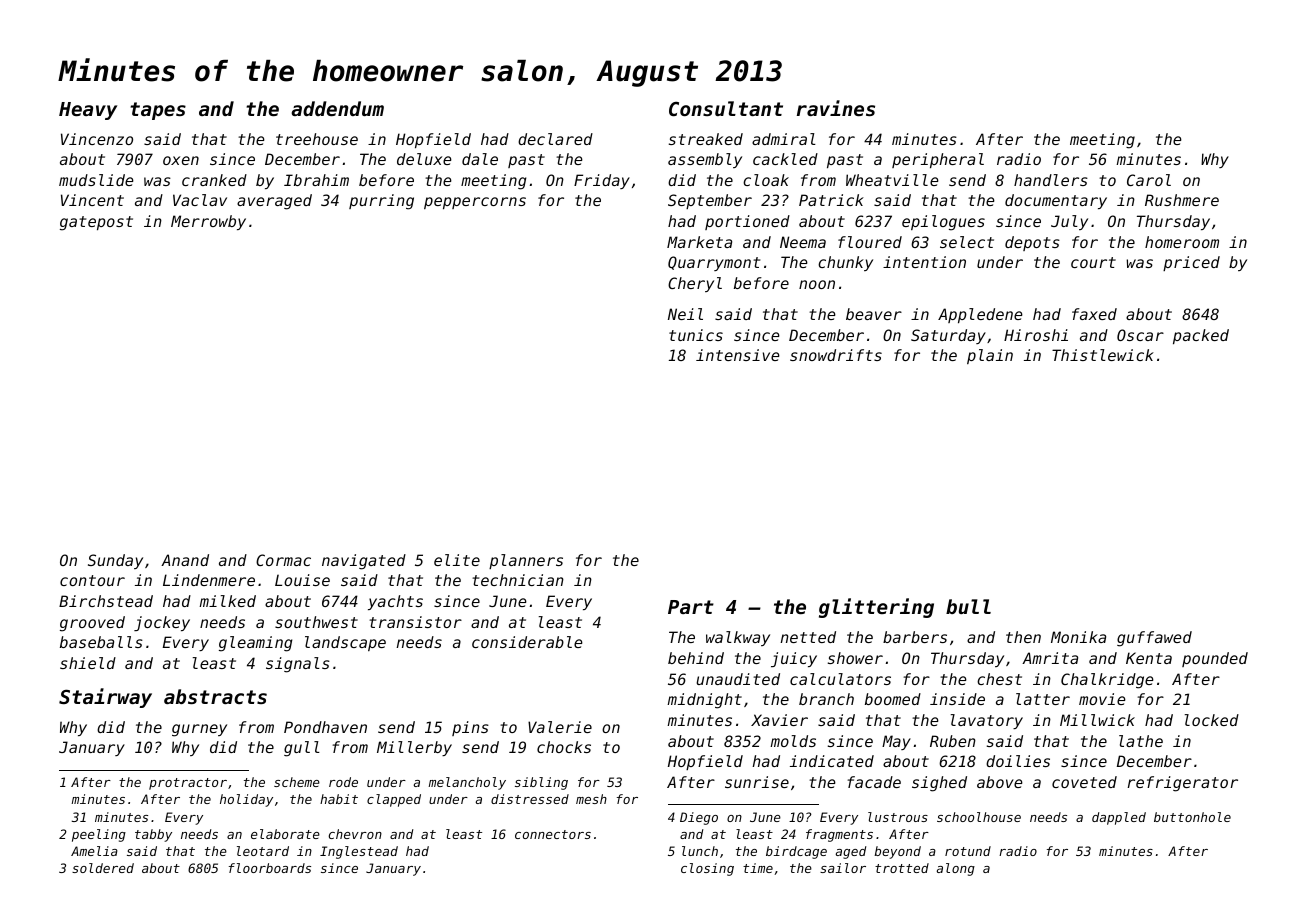 The width and height of the screenshot is (1308, 924). I want to click on Cormac, so click(283, 560).
